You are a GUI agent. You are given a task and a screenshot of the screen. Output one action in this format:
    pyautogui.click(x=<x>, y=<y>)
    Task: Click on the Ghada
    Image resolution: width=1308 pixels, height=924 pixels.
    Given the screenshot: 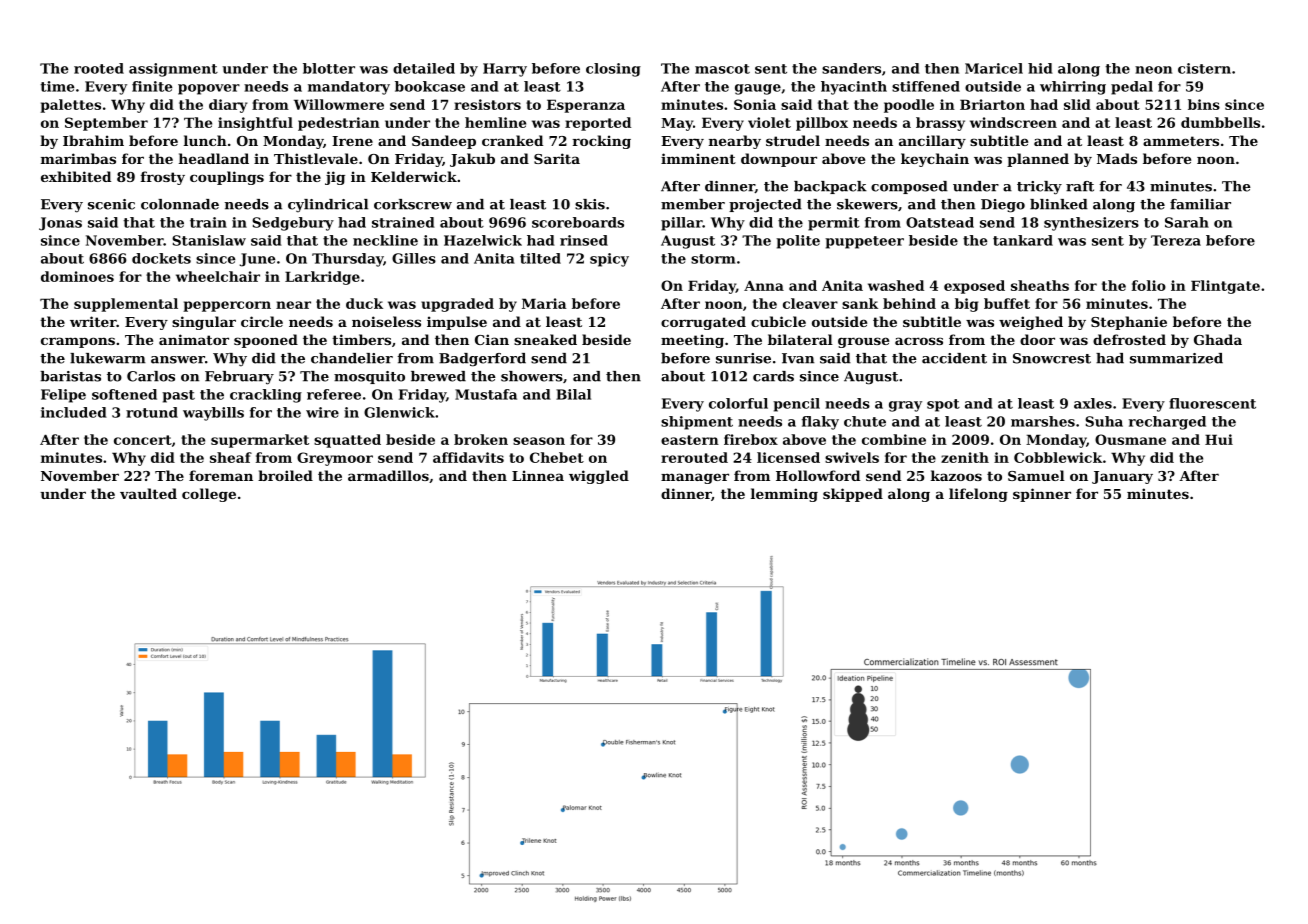 What is the action you would take?
    pyautogui.click(x=1218, y=339)
